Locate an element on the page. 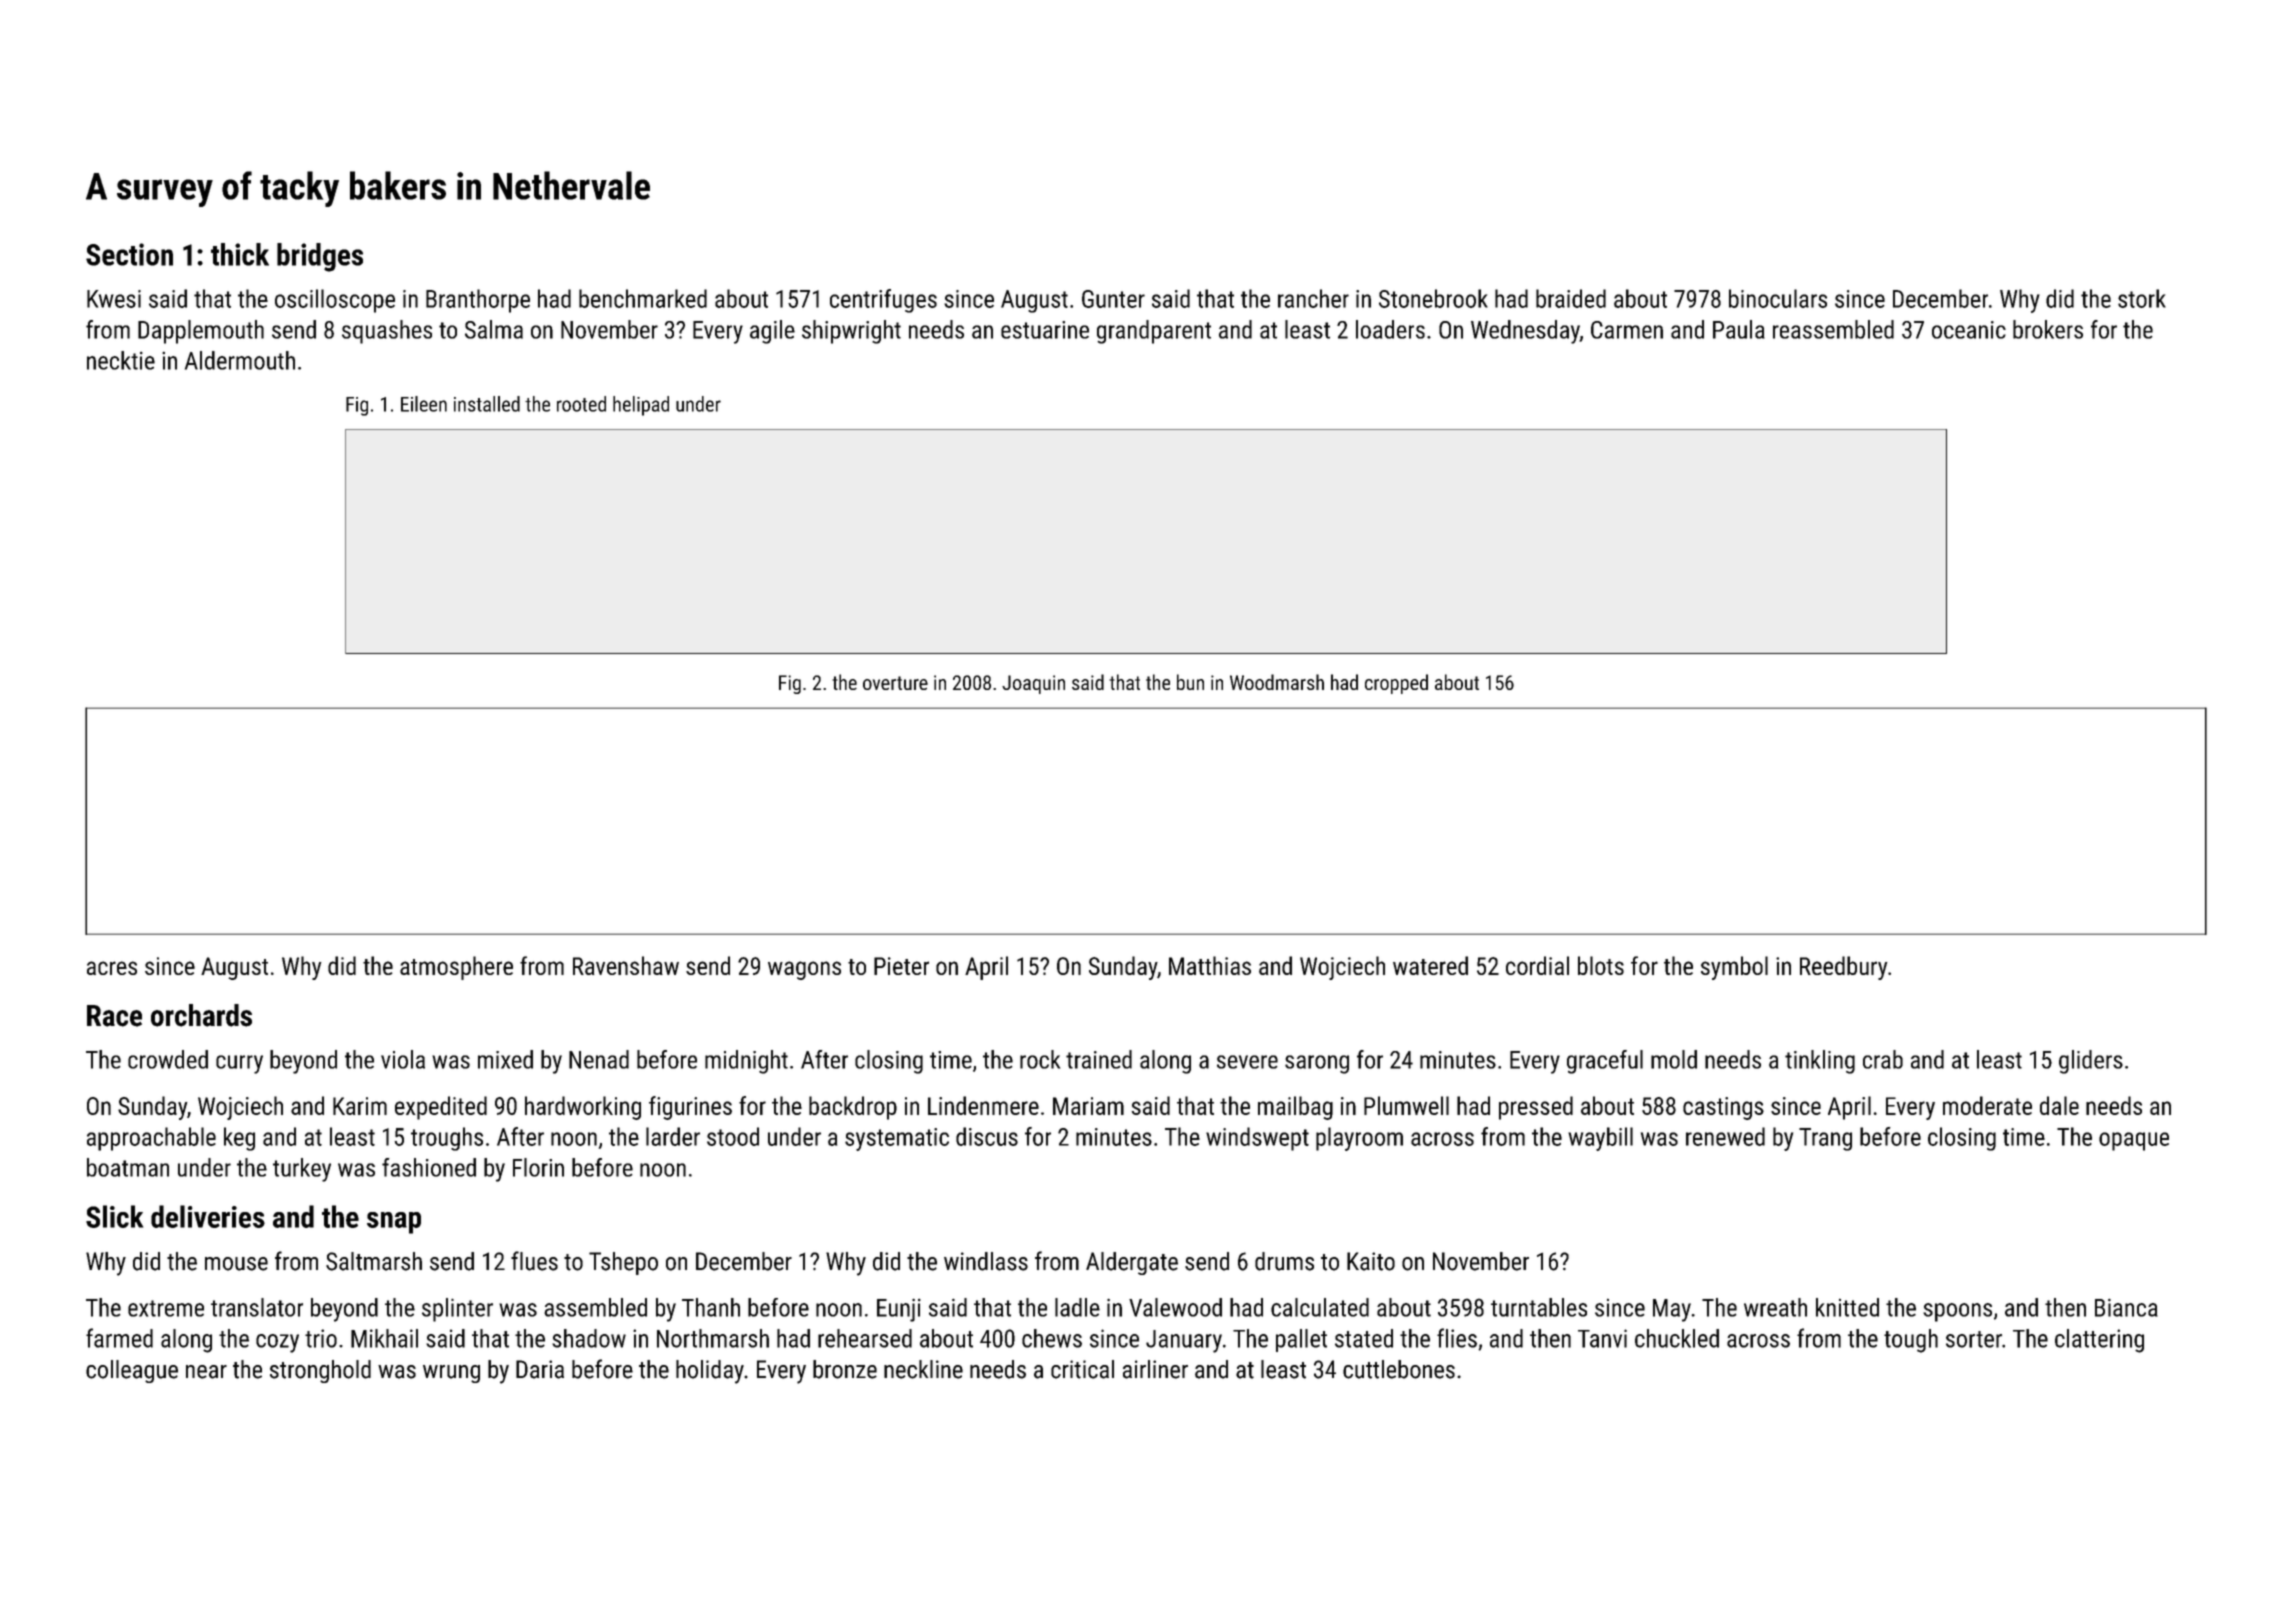  overture is located at coordinates (895, 683).
